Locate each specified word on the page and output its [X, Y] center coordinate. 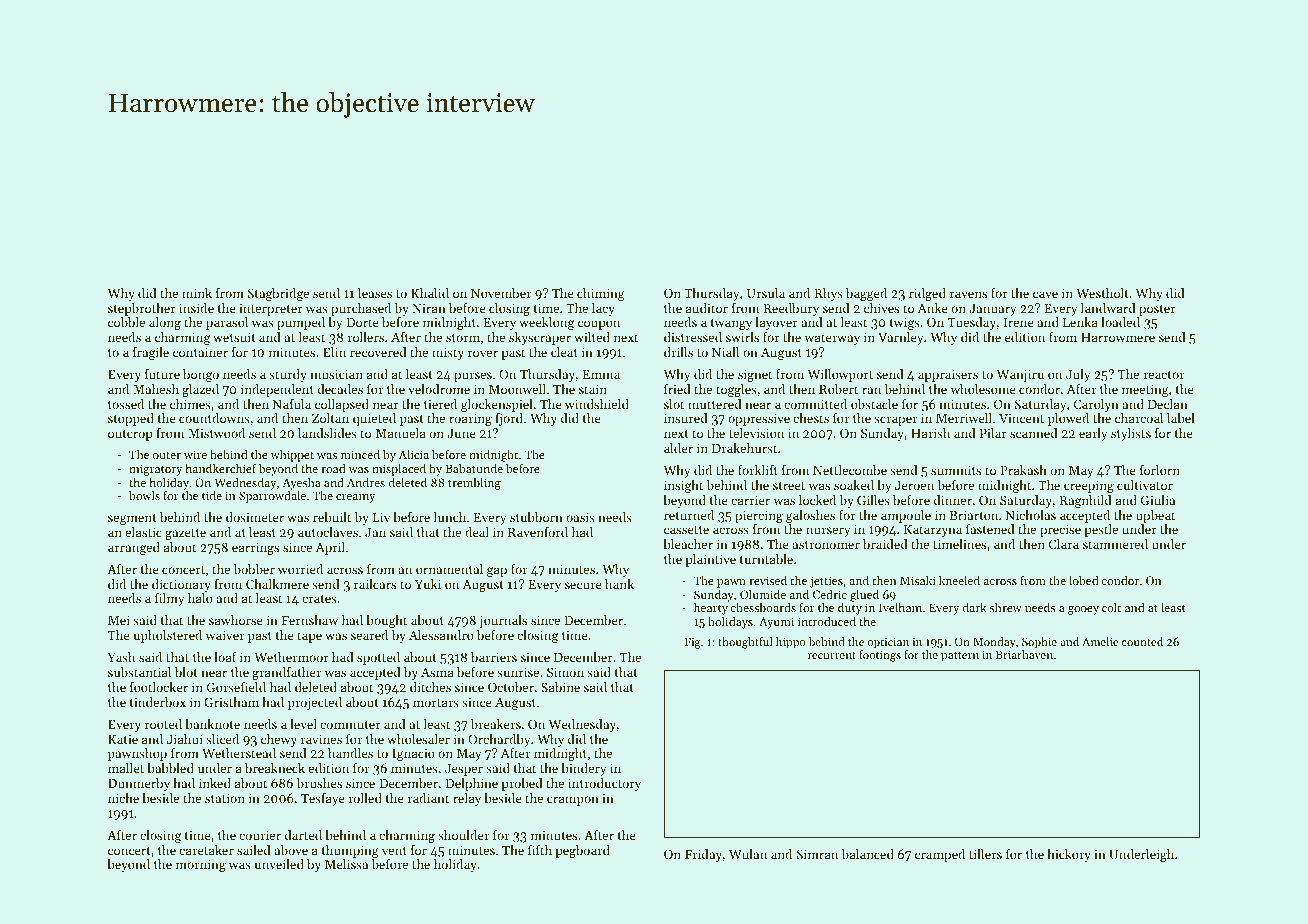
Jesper [464, 770]
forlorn [1160, 470]
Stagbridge [278, 294]
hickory [1069, 855]
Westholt [1102, 293]
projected [315, 703]
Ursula [766, 293]
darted [303, 835]
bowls [144, 495]
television [756, 433]
